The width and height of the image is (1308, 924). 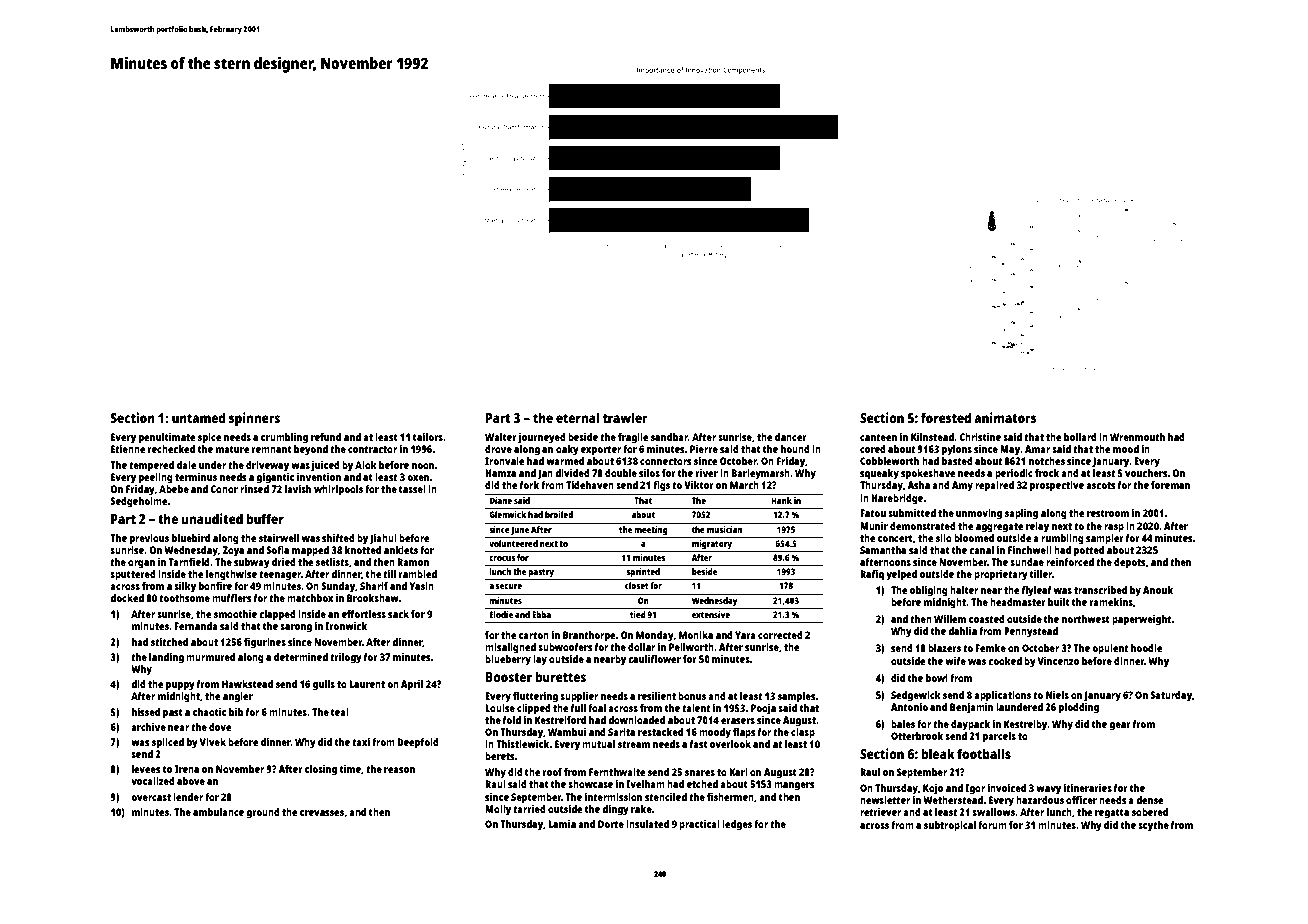 I want to click on Barleymarsh, so click(x=760, y=474).
